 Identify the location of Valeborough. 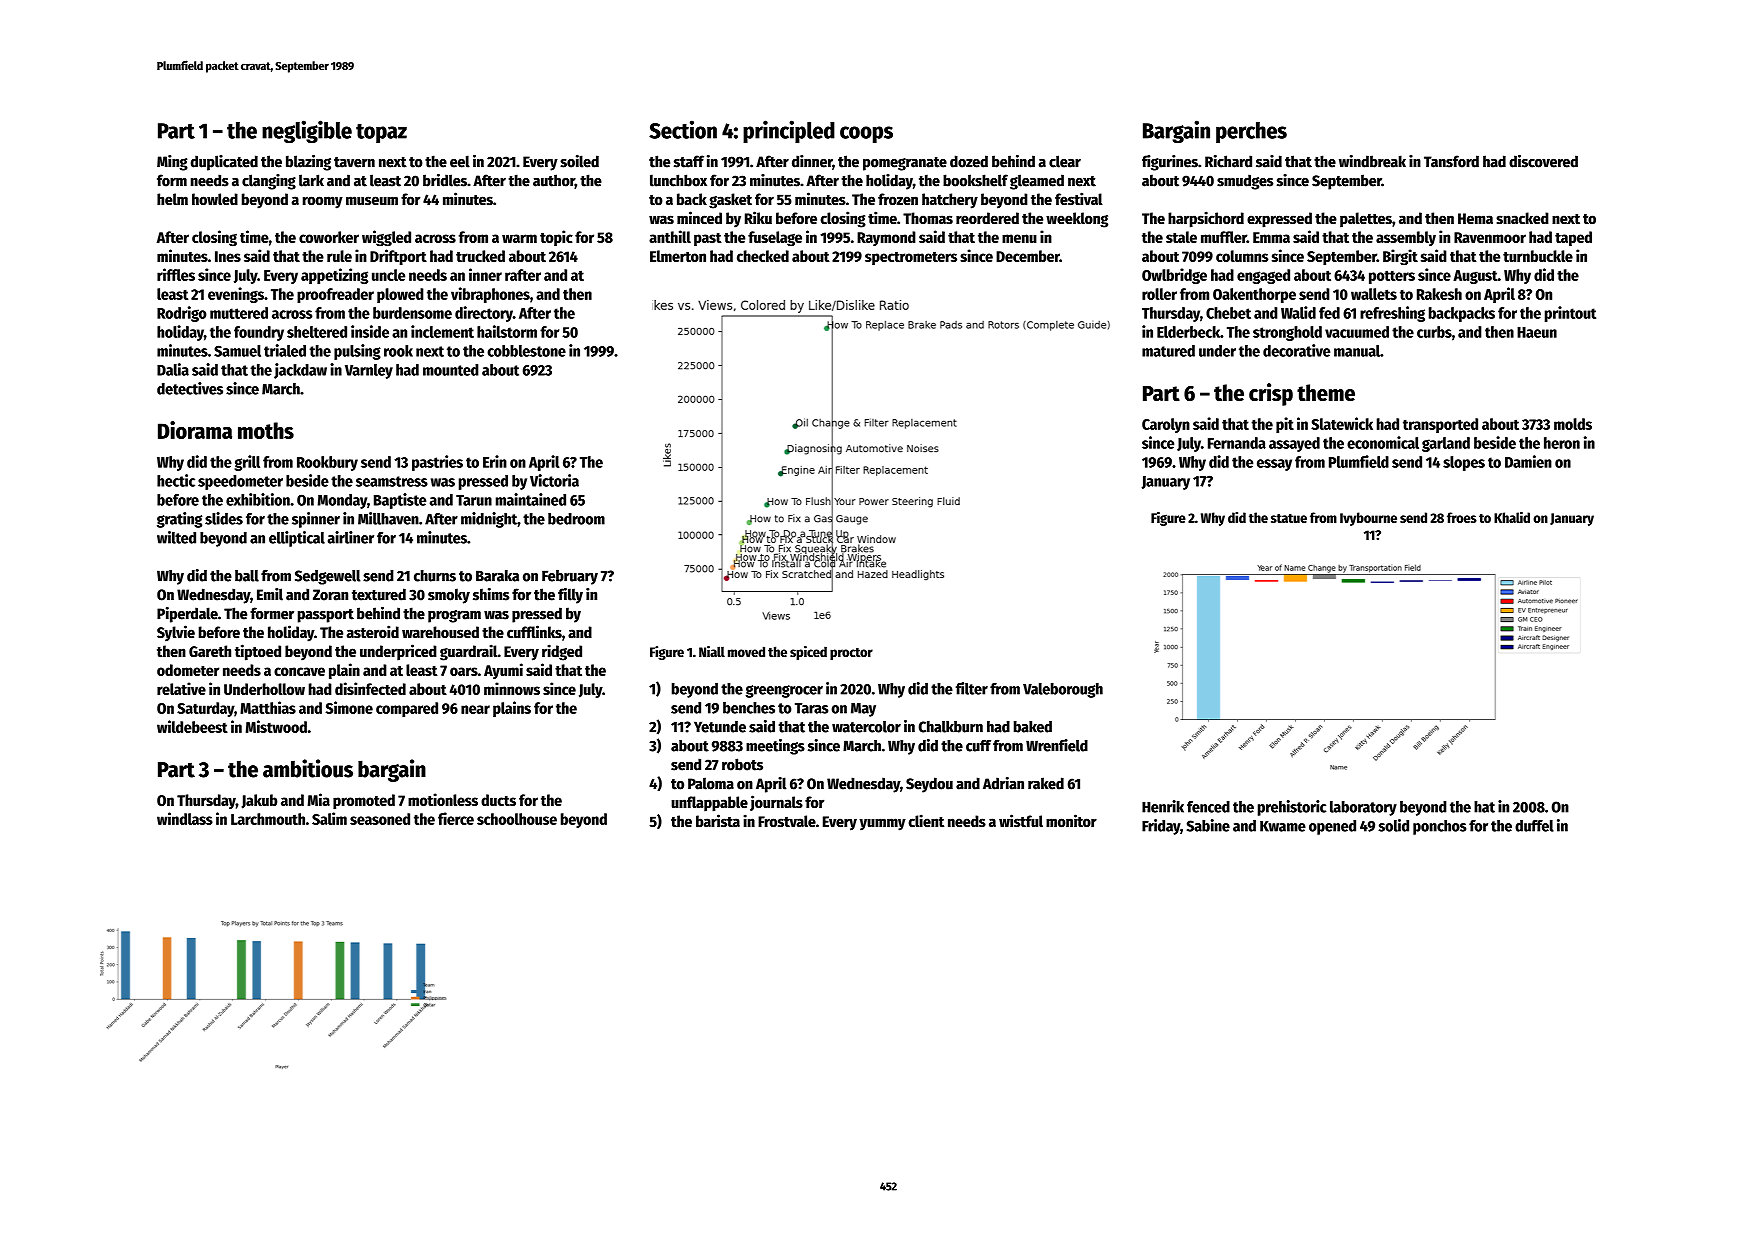
(1063, 690).
